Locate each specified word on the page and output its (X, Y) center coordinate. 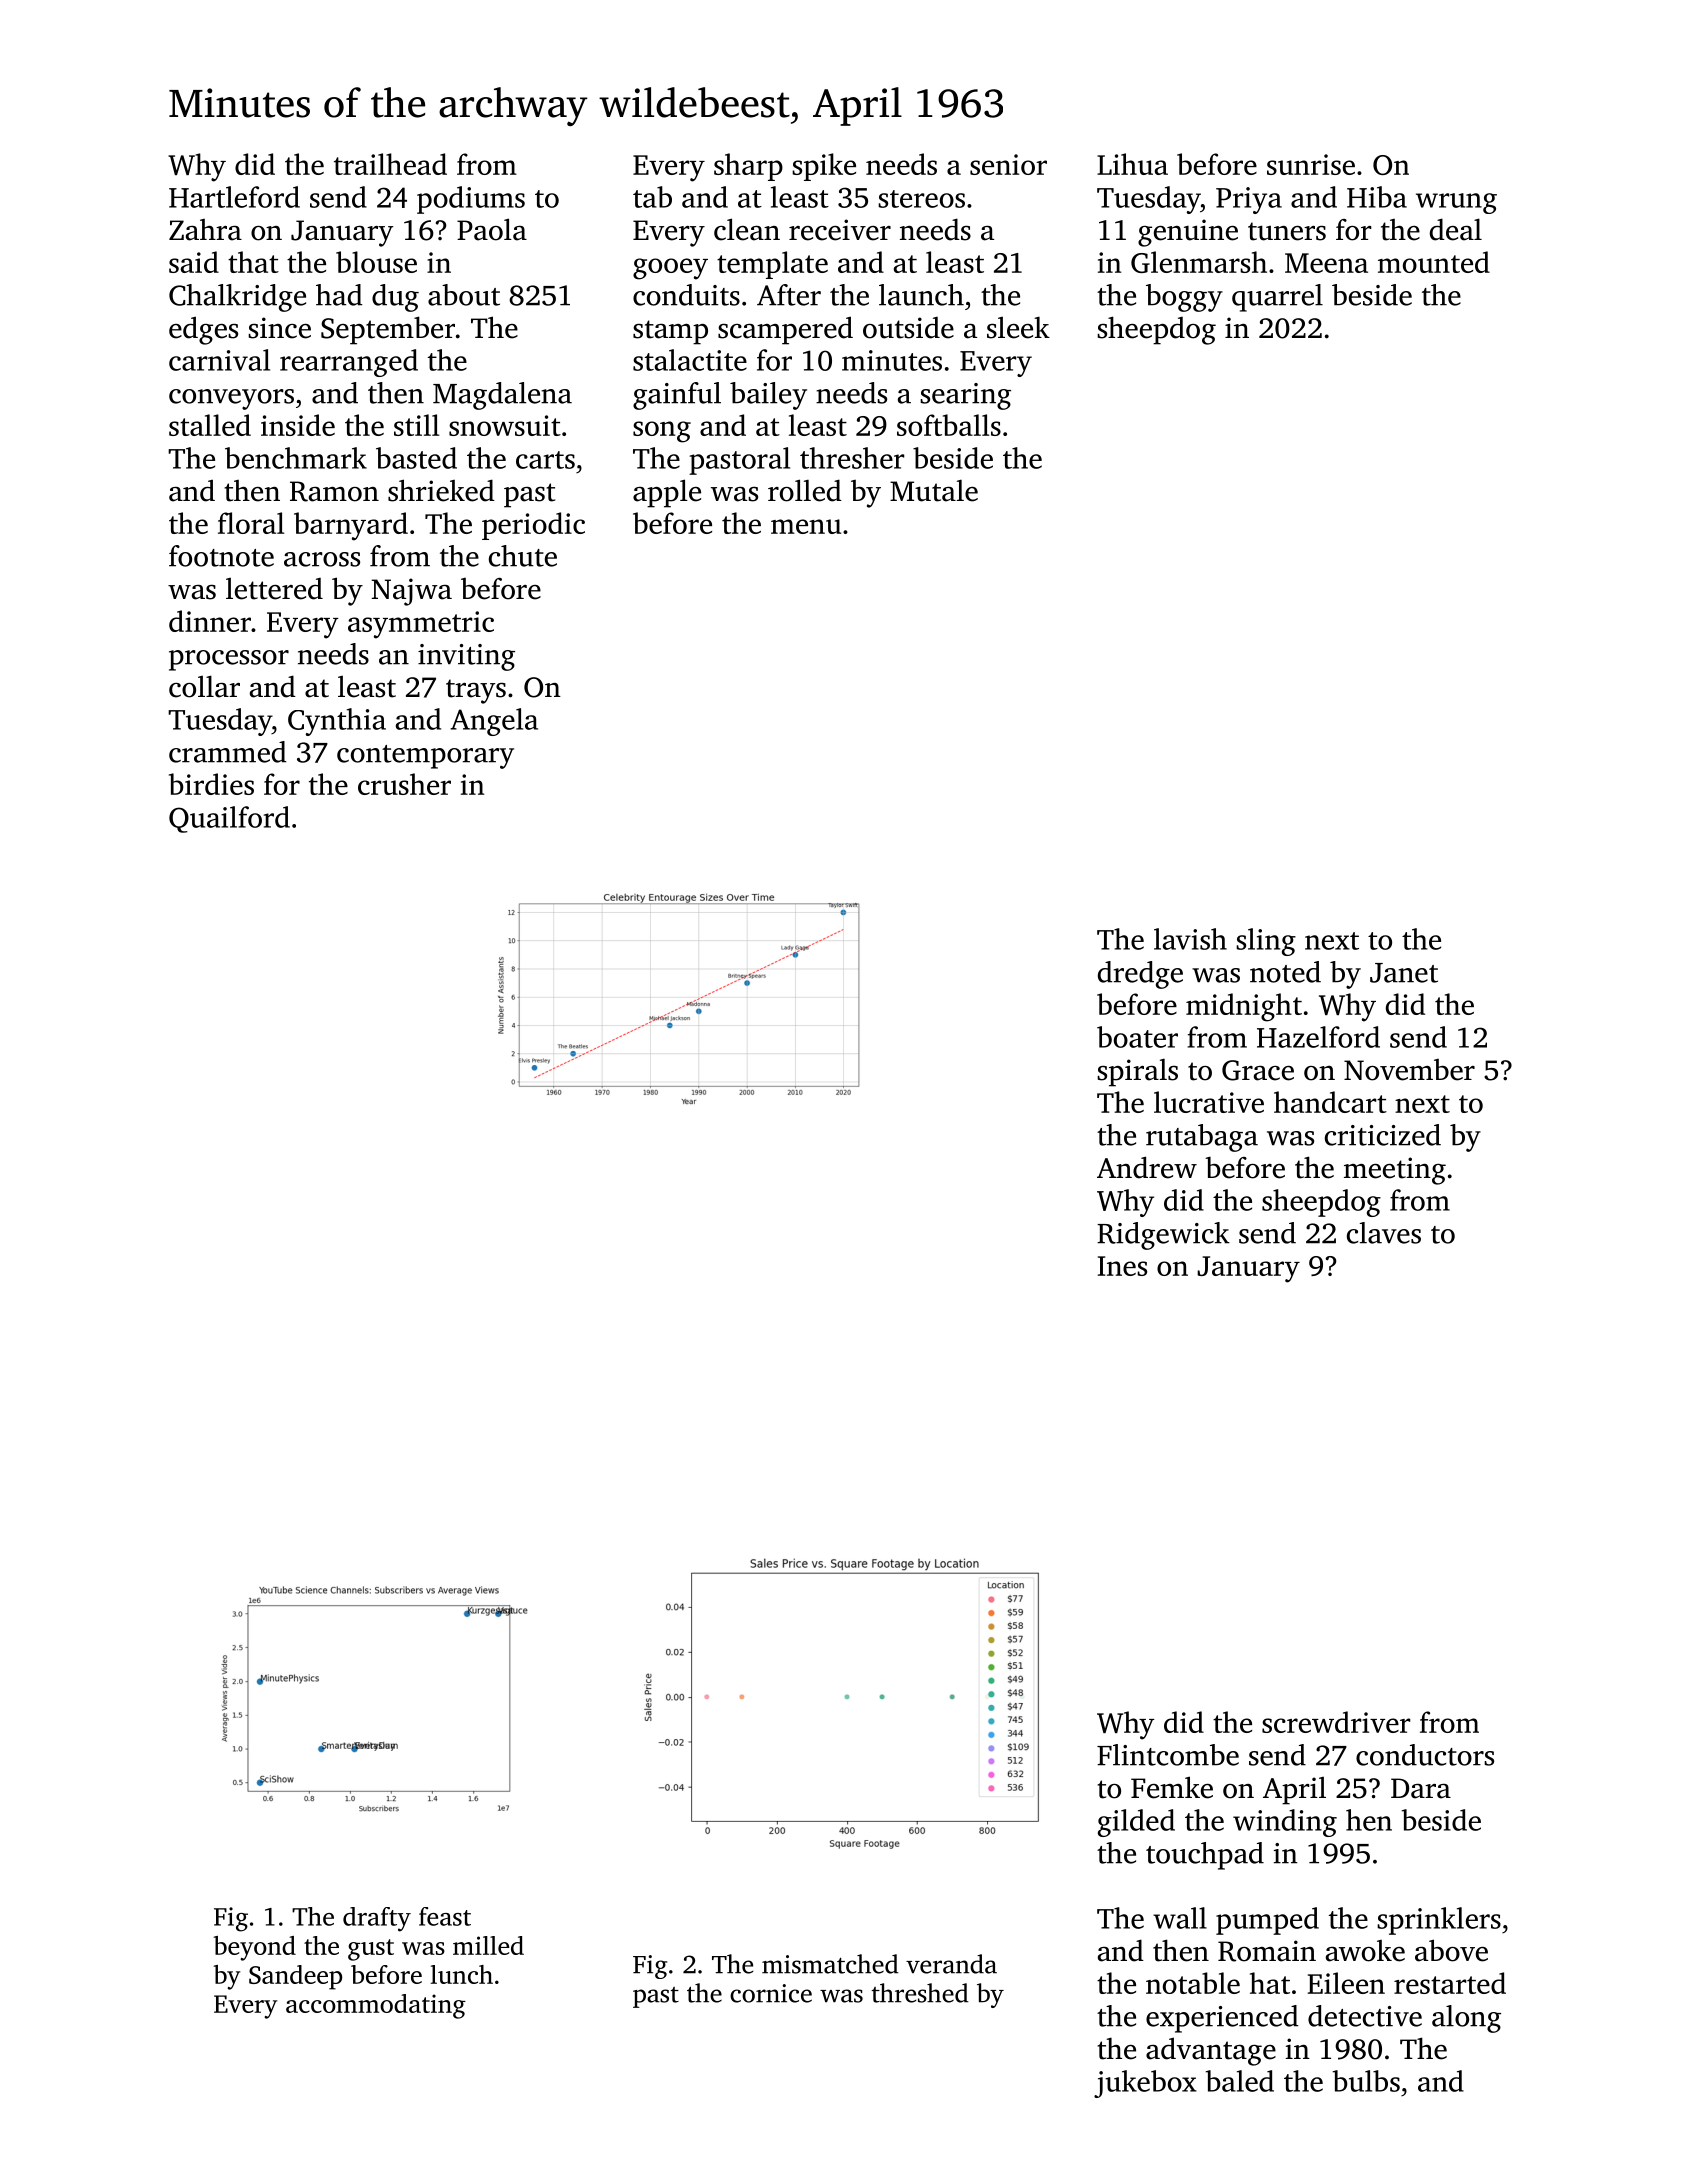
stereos (921, 199)
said (194, 262)
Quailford (229, 819)
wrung (1456, 203)
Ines (1122, 1266)
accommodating (376, 2006)
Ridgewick (1163, 1236)
